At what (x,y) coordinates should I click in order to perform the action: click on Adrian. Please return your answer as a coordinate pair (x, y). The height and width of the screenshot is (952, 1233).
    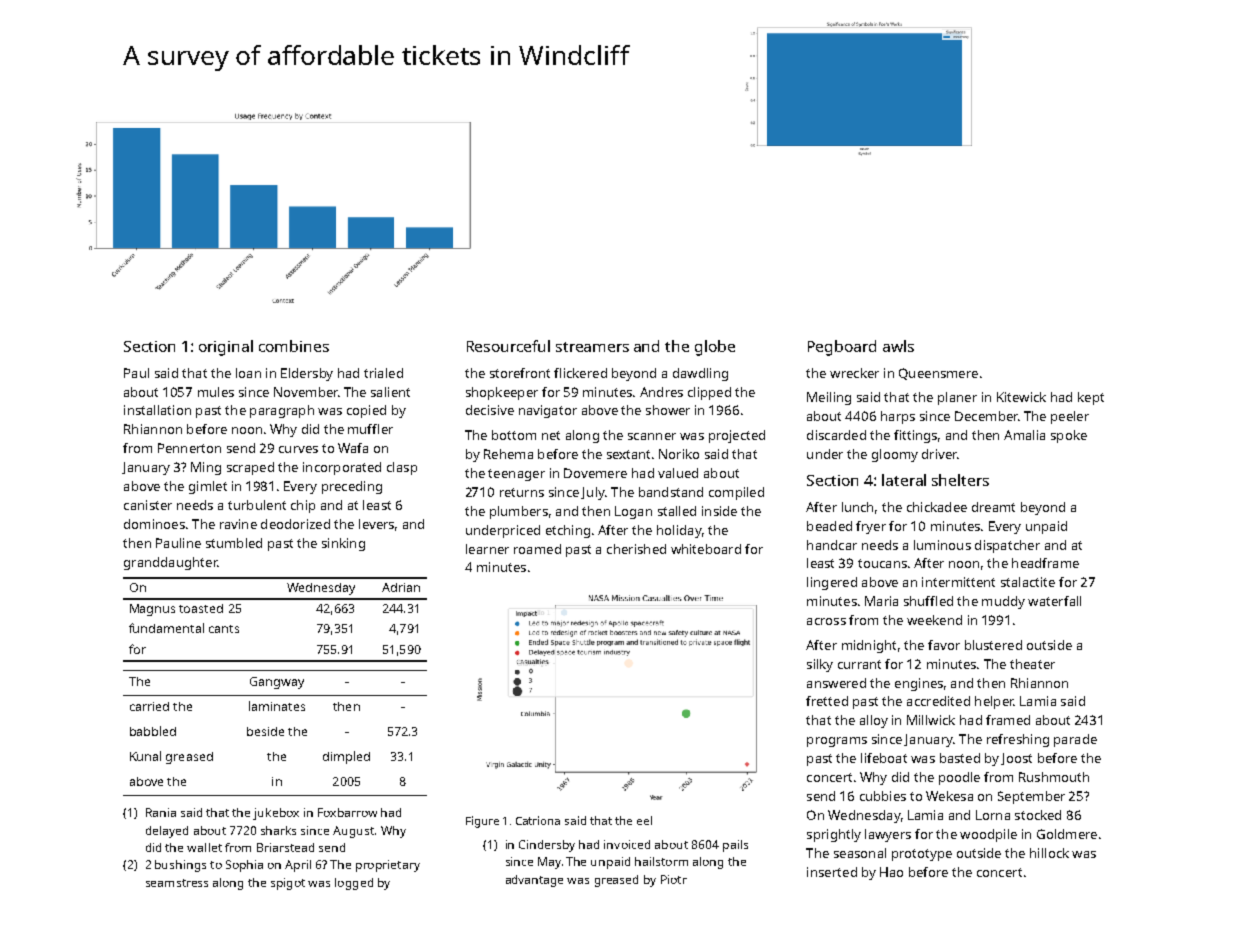
    Looking at the image, I should click on (401, 587).
